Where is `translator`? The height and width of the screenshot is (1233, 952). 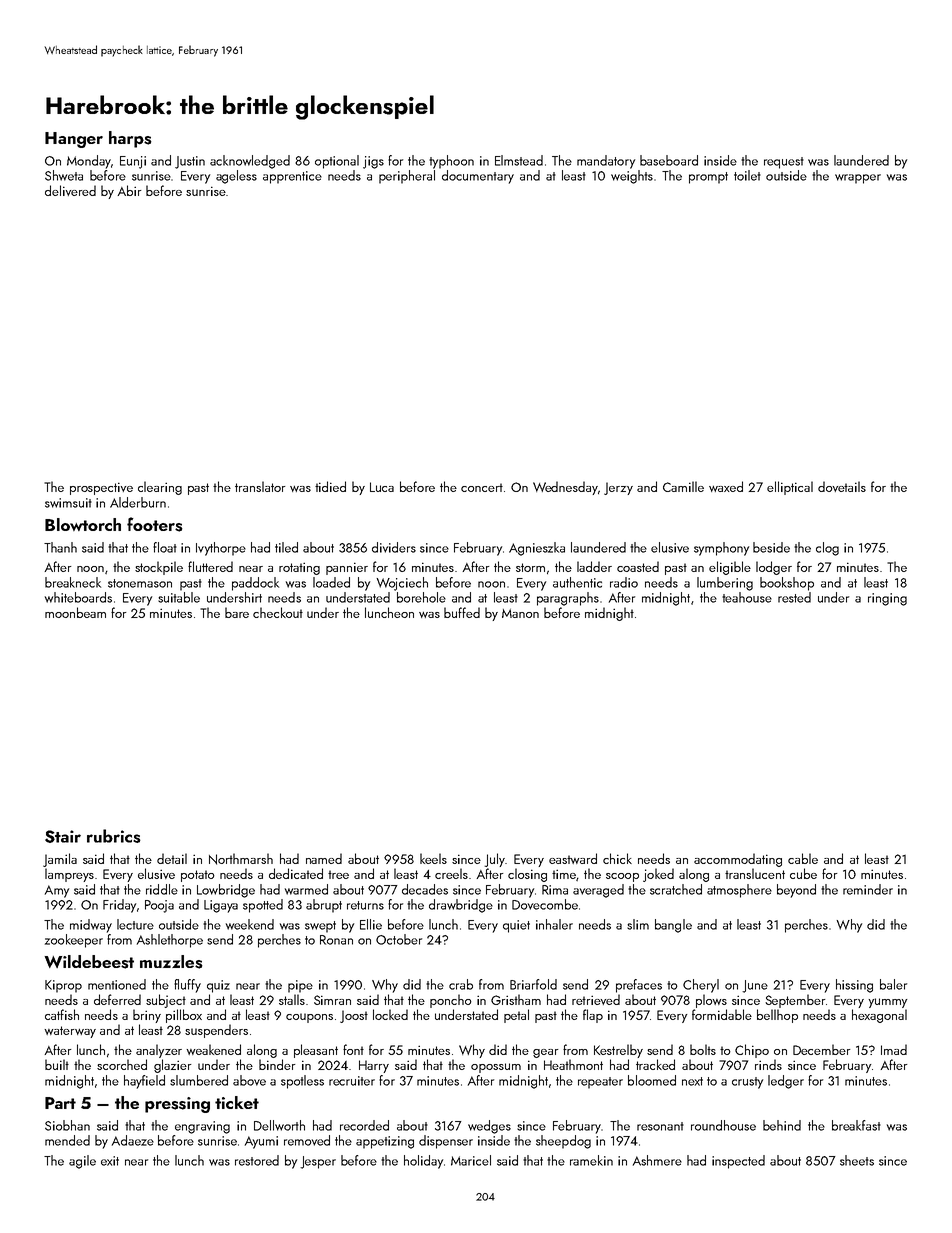 translator is located at coordinates (260, 486).
